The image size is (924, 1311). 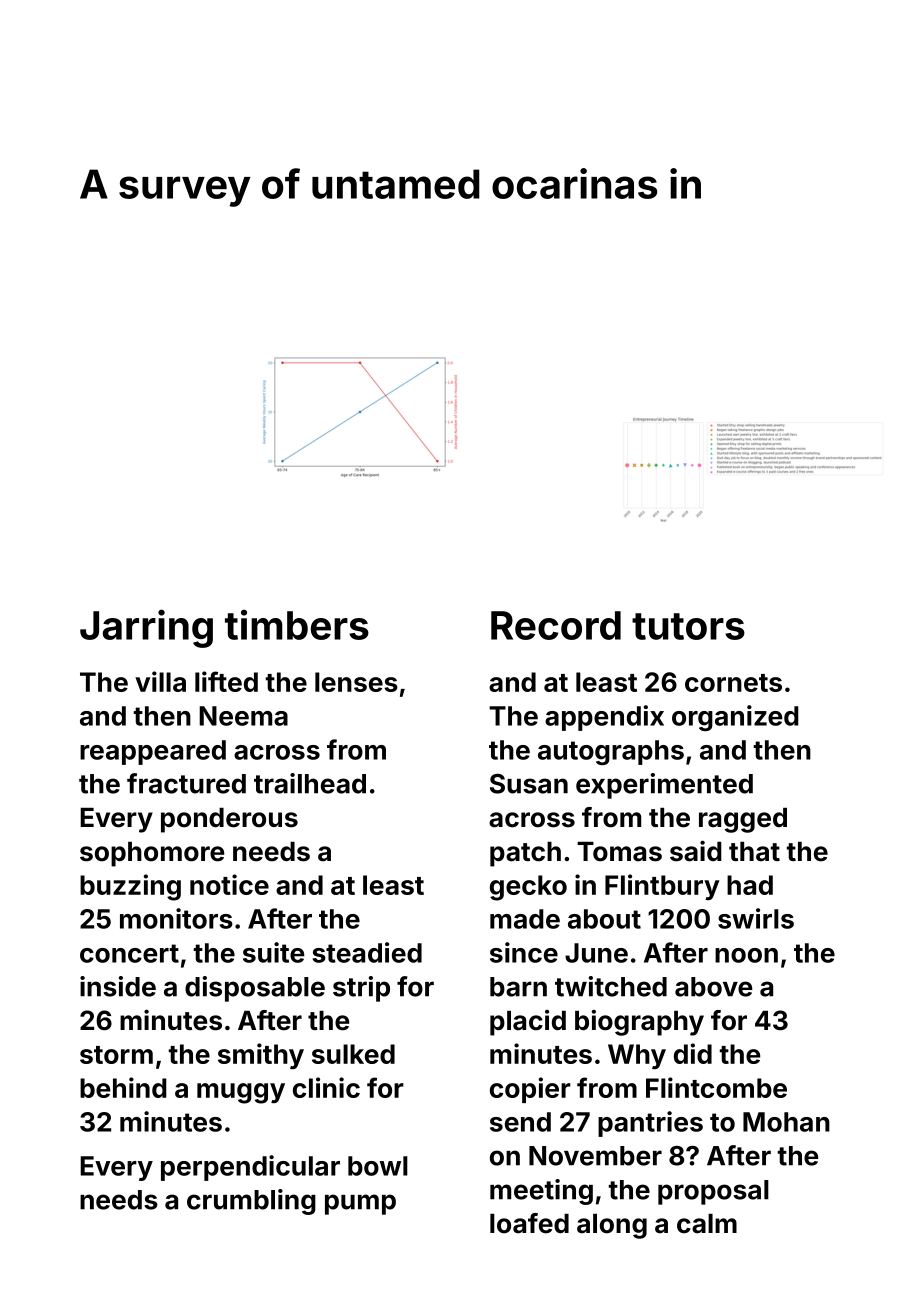 I want to click on ponderous, so click(x=229, y=820).
